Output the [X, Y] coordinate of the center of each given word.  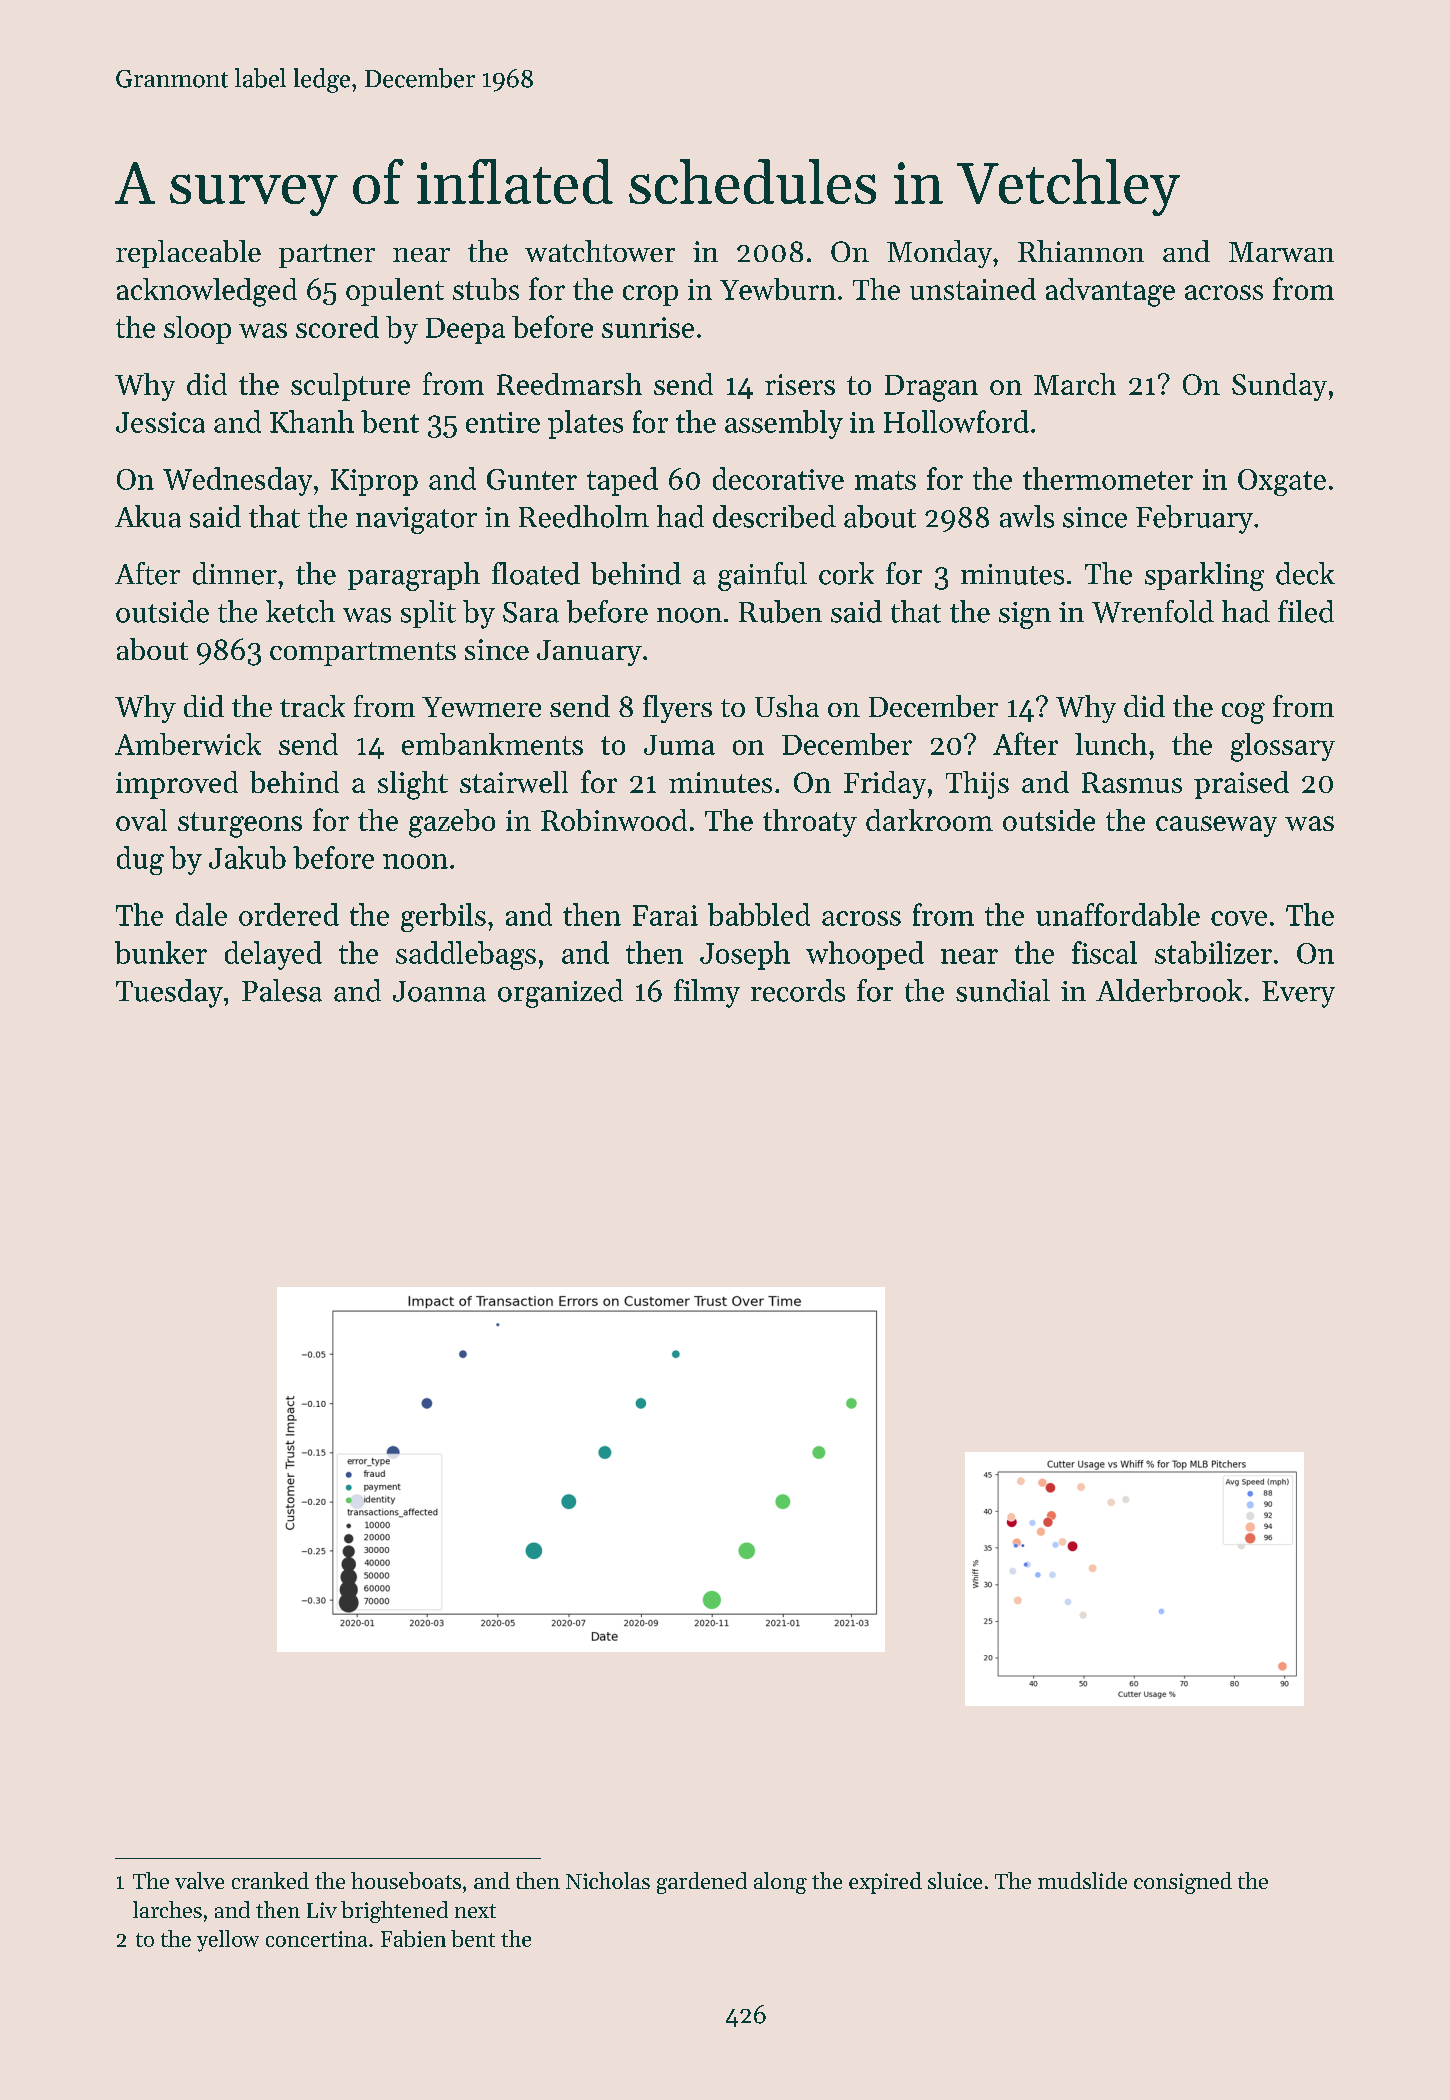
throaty [810, 823]
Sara [531, 612]
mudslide [1082, 1880]
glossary [1283, 747]
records [798, 990]
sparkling [1204, 576]
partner [327, 256]
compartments [363, 654]
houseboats [406, 1880]
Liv [322, 1910]
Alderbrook [1169, 990]
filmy [707, 993]
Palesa [282, 990]
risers [800, 384]
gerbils [443, 917]
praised [1241, 785]
